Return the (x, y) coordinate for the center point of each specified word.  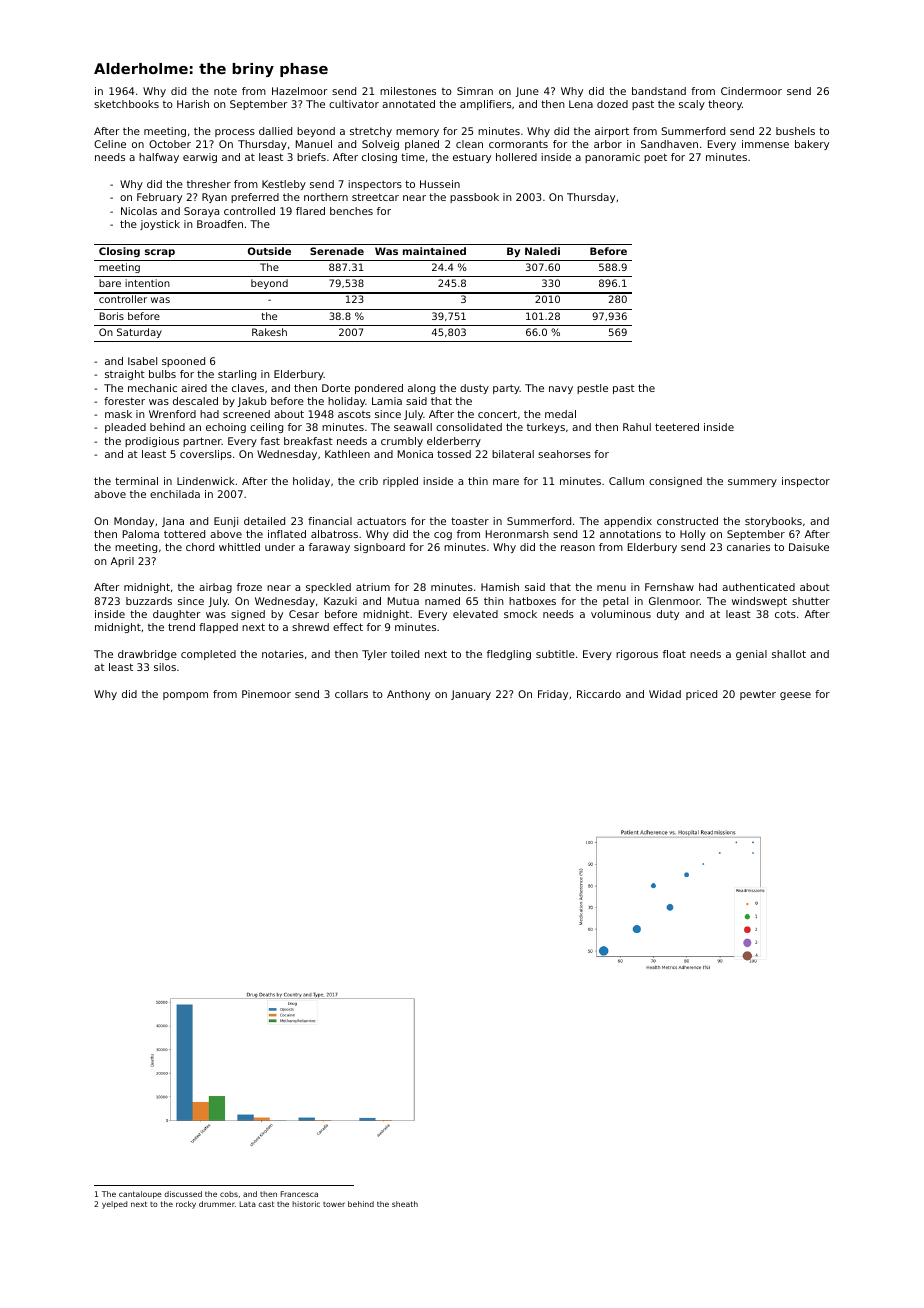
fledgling (509, 655)
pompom (185, 696)
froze (249, 587)
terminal (136, 481)
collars (351, 694)
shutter (811, 601)
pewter (758, 695)
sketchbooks (126, 104)
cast (266, 1204)
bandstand (659, 91)
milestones (408, 91)
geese (795, 696)
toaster (470, 521)
